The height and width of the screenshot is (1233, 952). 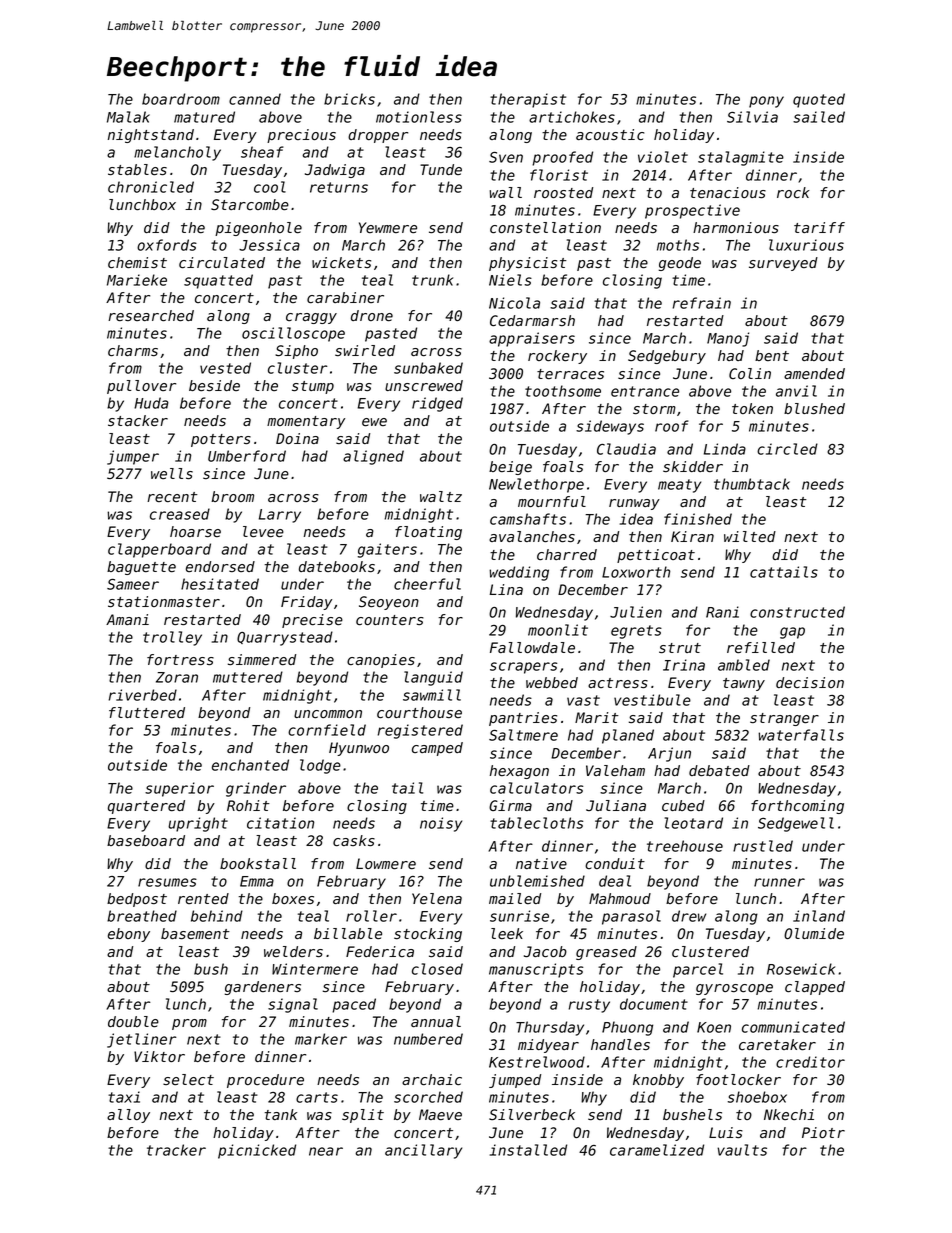 What do you see at coordinates (128, 117) in the screenshot?
I see `Malak` at bounding box center [128, 117].
